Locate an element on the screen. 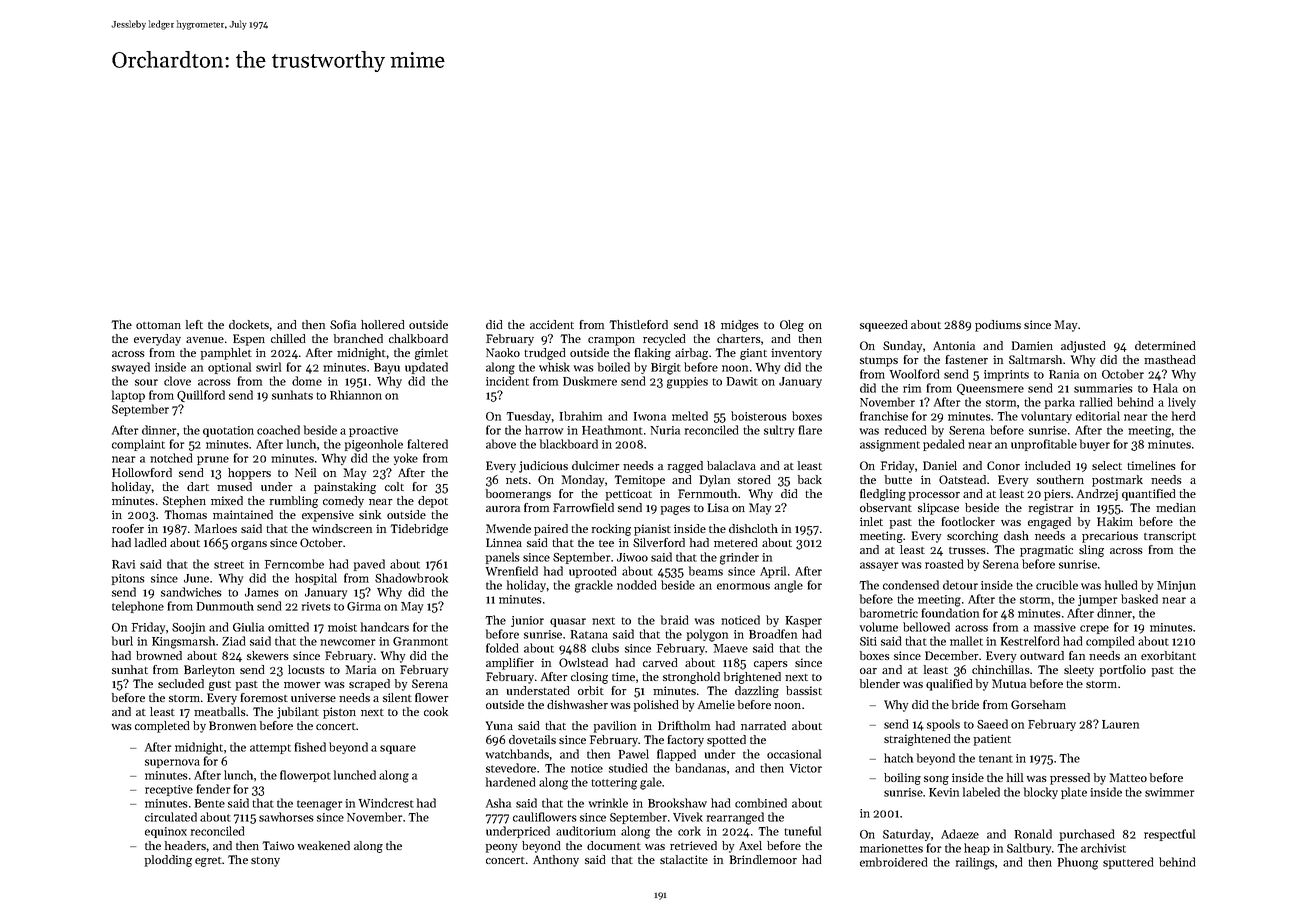 This screenshot has width=1308, height=924. dockets is located at coordinates (249, 324).
